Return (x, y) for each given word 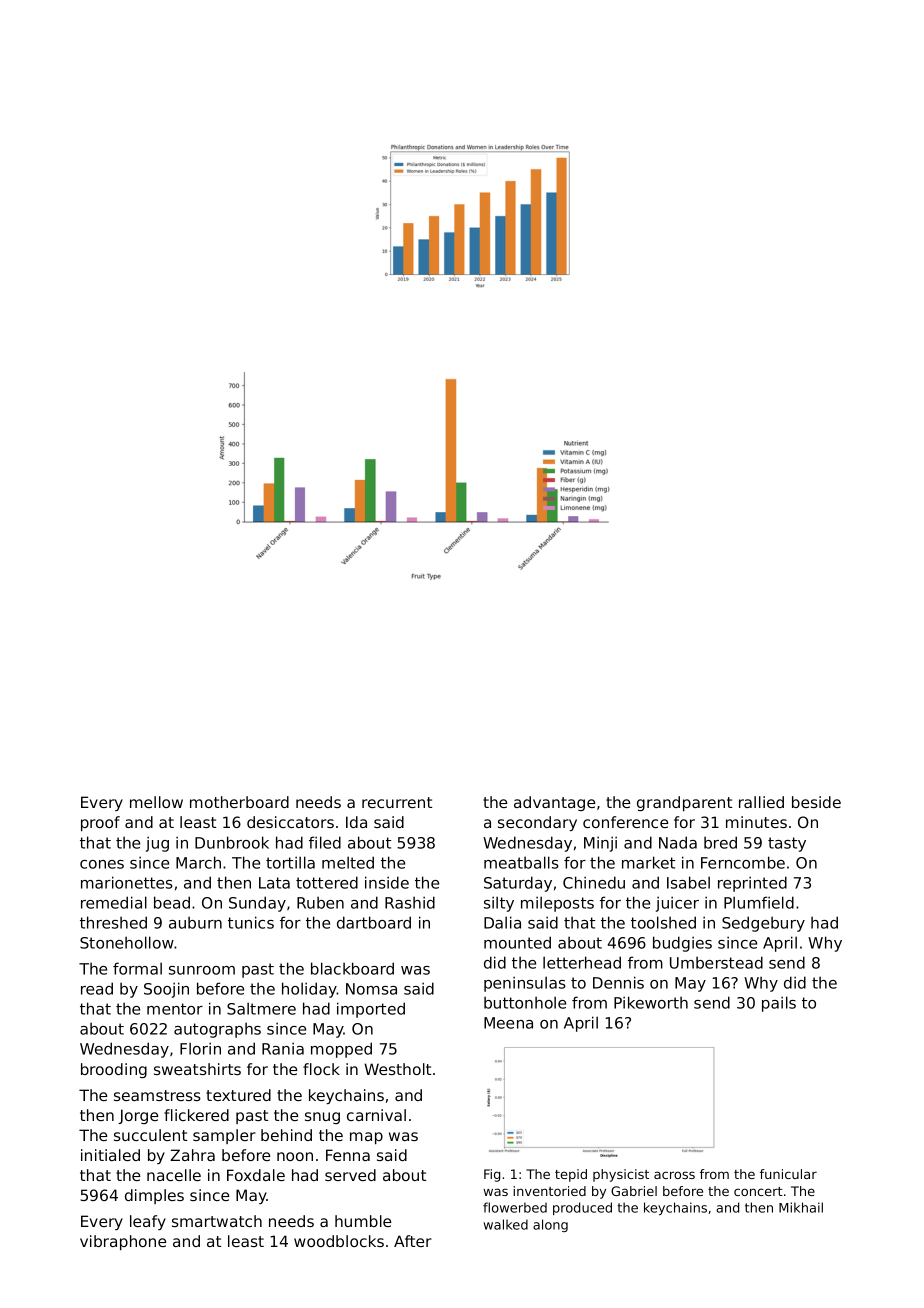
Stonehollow (127, 942)
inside (387, 882)
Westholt (397, 1069)
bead (172, 902)
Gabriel (634, 1191)
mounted (517, 942)
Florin (200, 1048)
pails (779, 1004)
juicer (677, 904)
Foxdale (256, 1175)
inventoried (549, 1191)
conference (625, 822)
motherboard (239, 802)
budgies (682, 944)
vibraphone (123, 1242)
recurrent (397, 802)
